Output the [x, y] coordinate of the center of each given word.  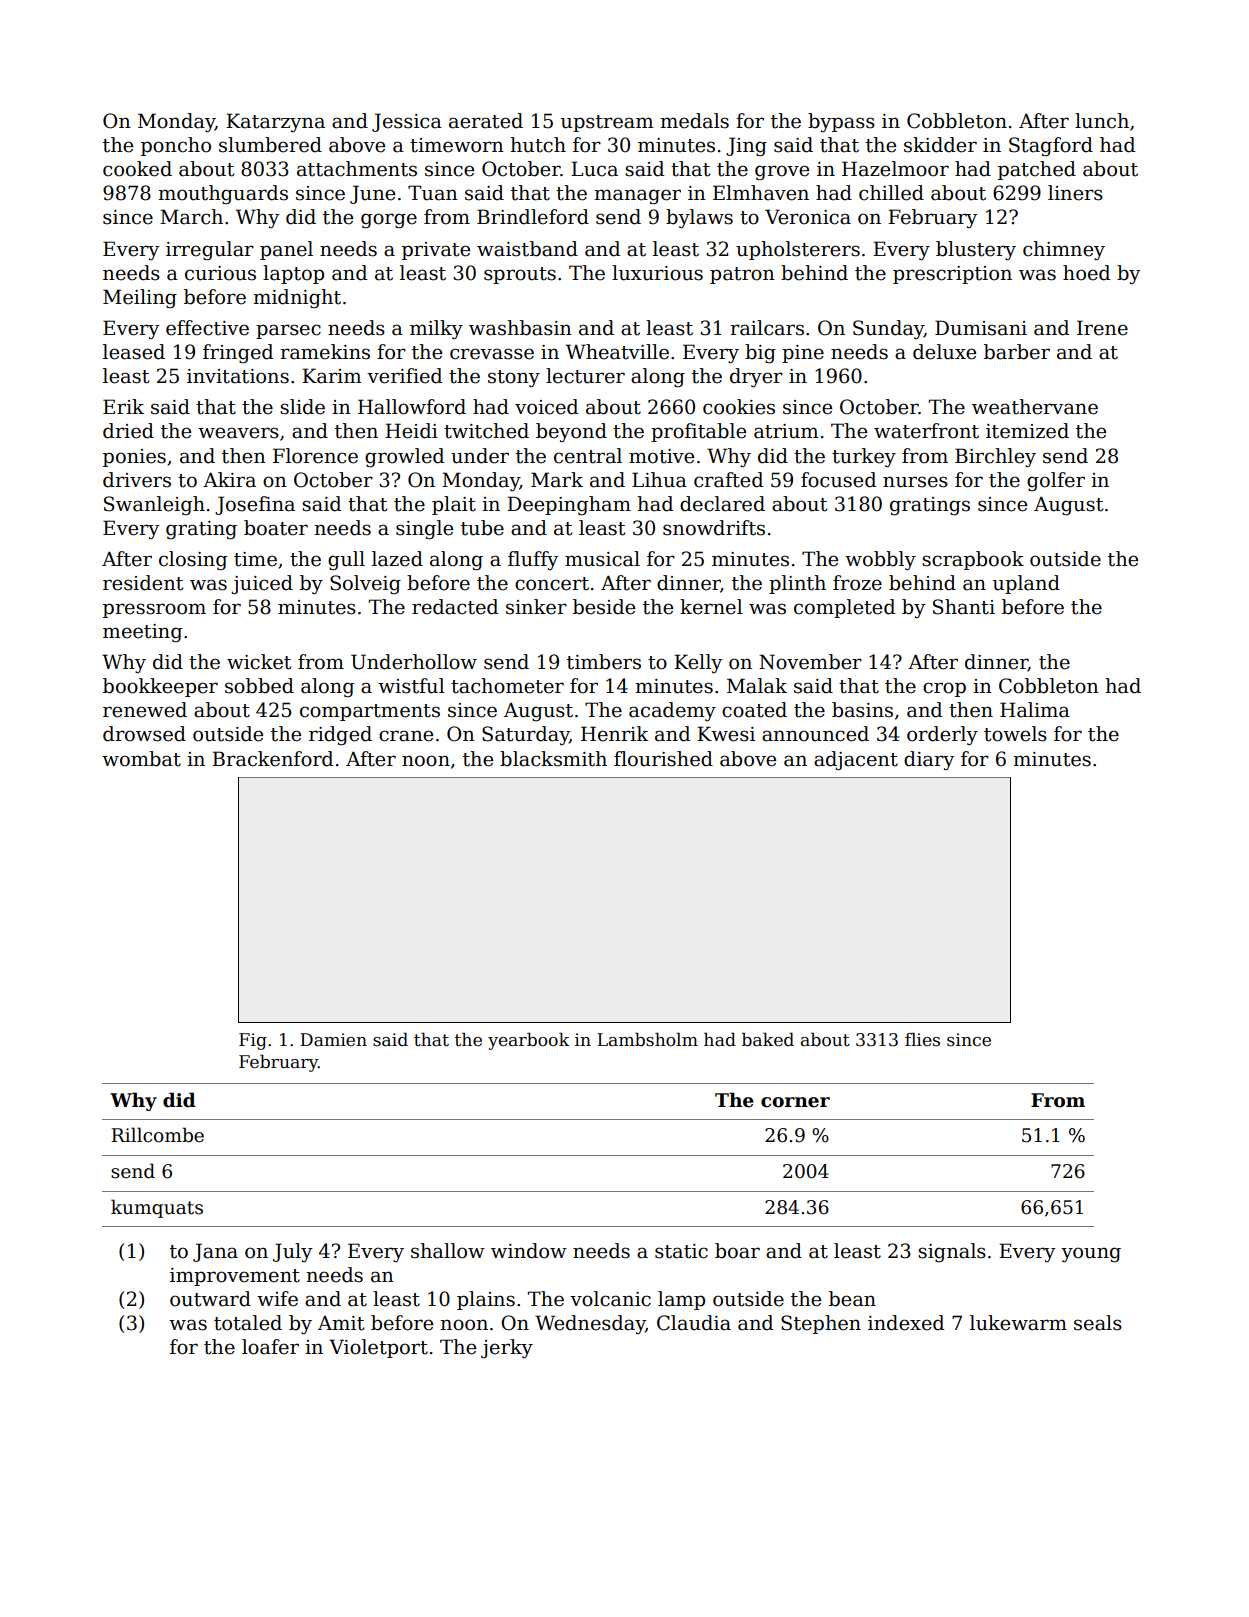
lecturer [585, 376]
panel [286, 250]
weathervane [1035, 407]
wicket [259, 662]
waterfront [926, 431]
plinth [797, 584]
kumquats [157, 1208]
